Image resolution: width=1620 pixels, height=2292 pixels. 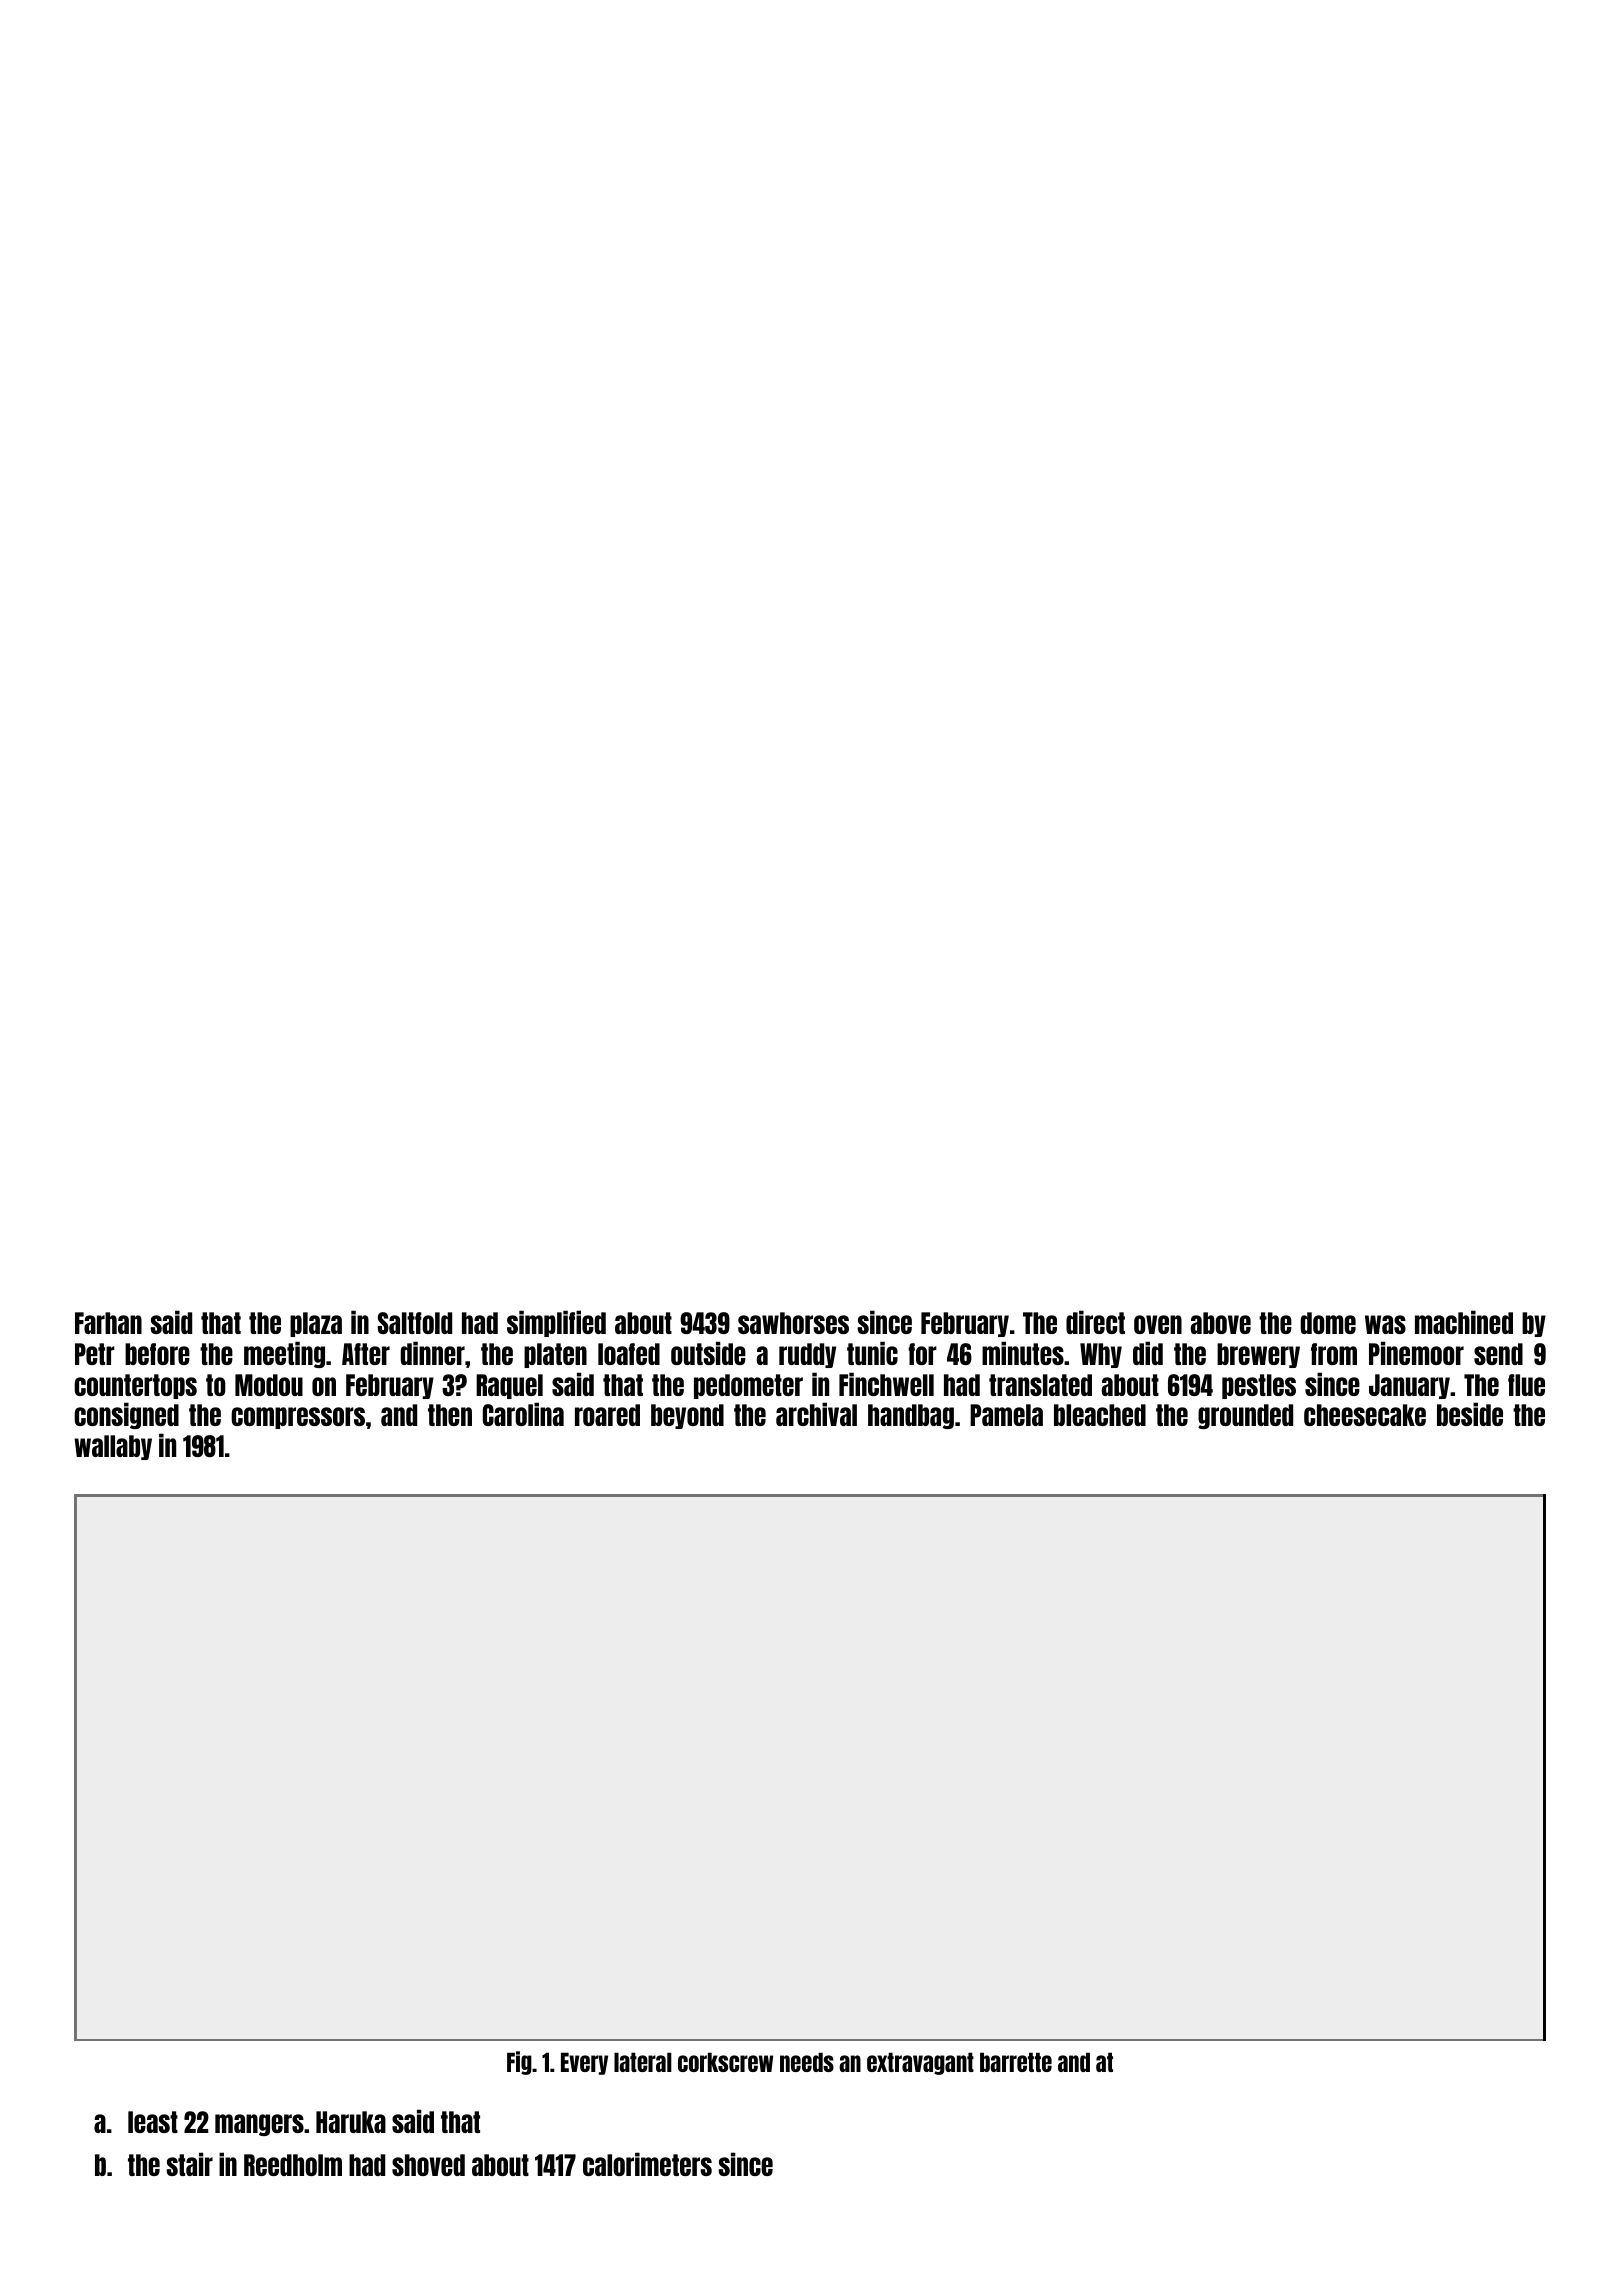 What do you see at coordinates (113, 1447) in the screenshot?
I see `wallaby` at bounding box center [113, 1447].
